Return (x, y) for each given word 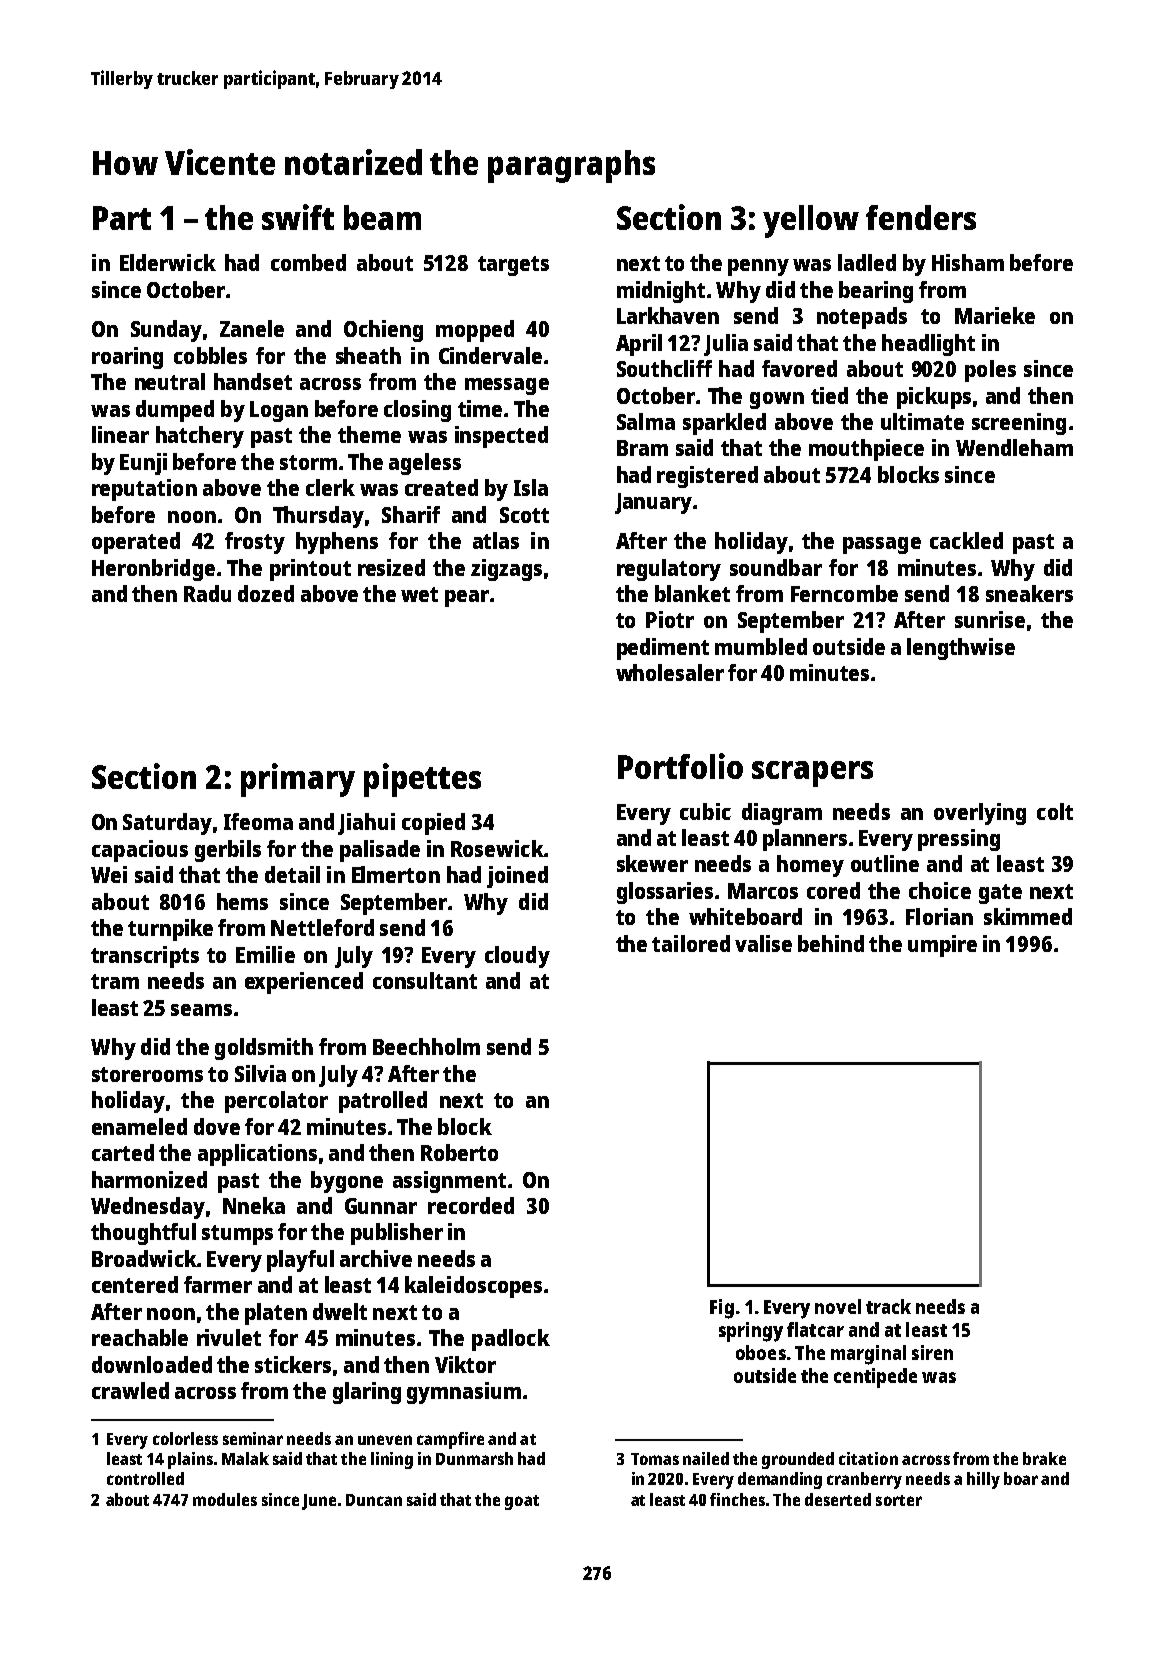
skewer (652, 863)
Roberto (459, 1152)
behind (831, 943)
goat (522, 1502)
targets (513, 266)
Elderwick (168, 262)
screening (1019, 424)
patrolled (383, 1102)
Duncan (374, 1500)
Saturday (167, 824)
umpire (942, 946)
